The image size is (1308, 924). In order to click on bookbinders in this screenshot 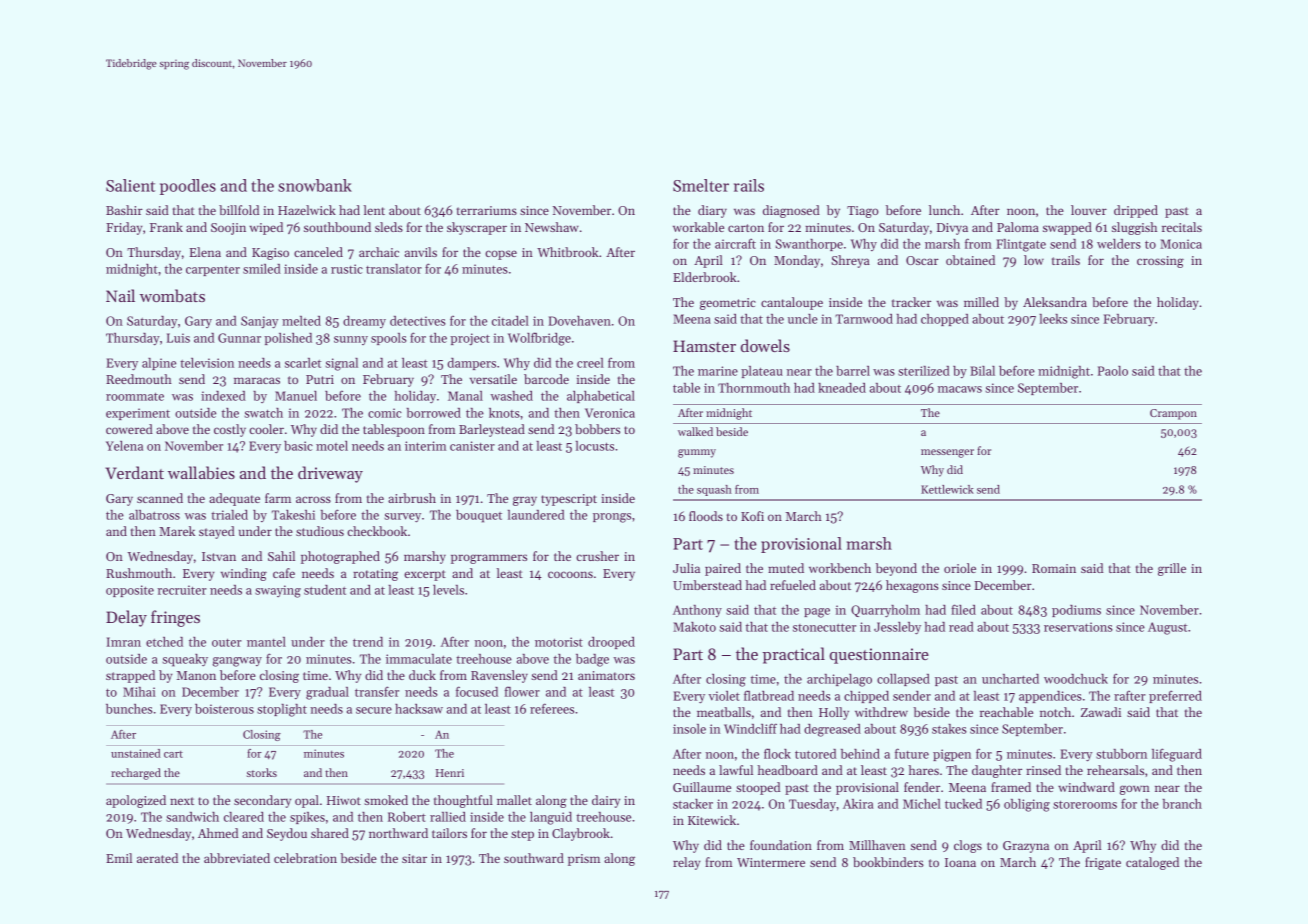, I will do `click(888, 862)`.
